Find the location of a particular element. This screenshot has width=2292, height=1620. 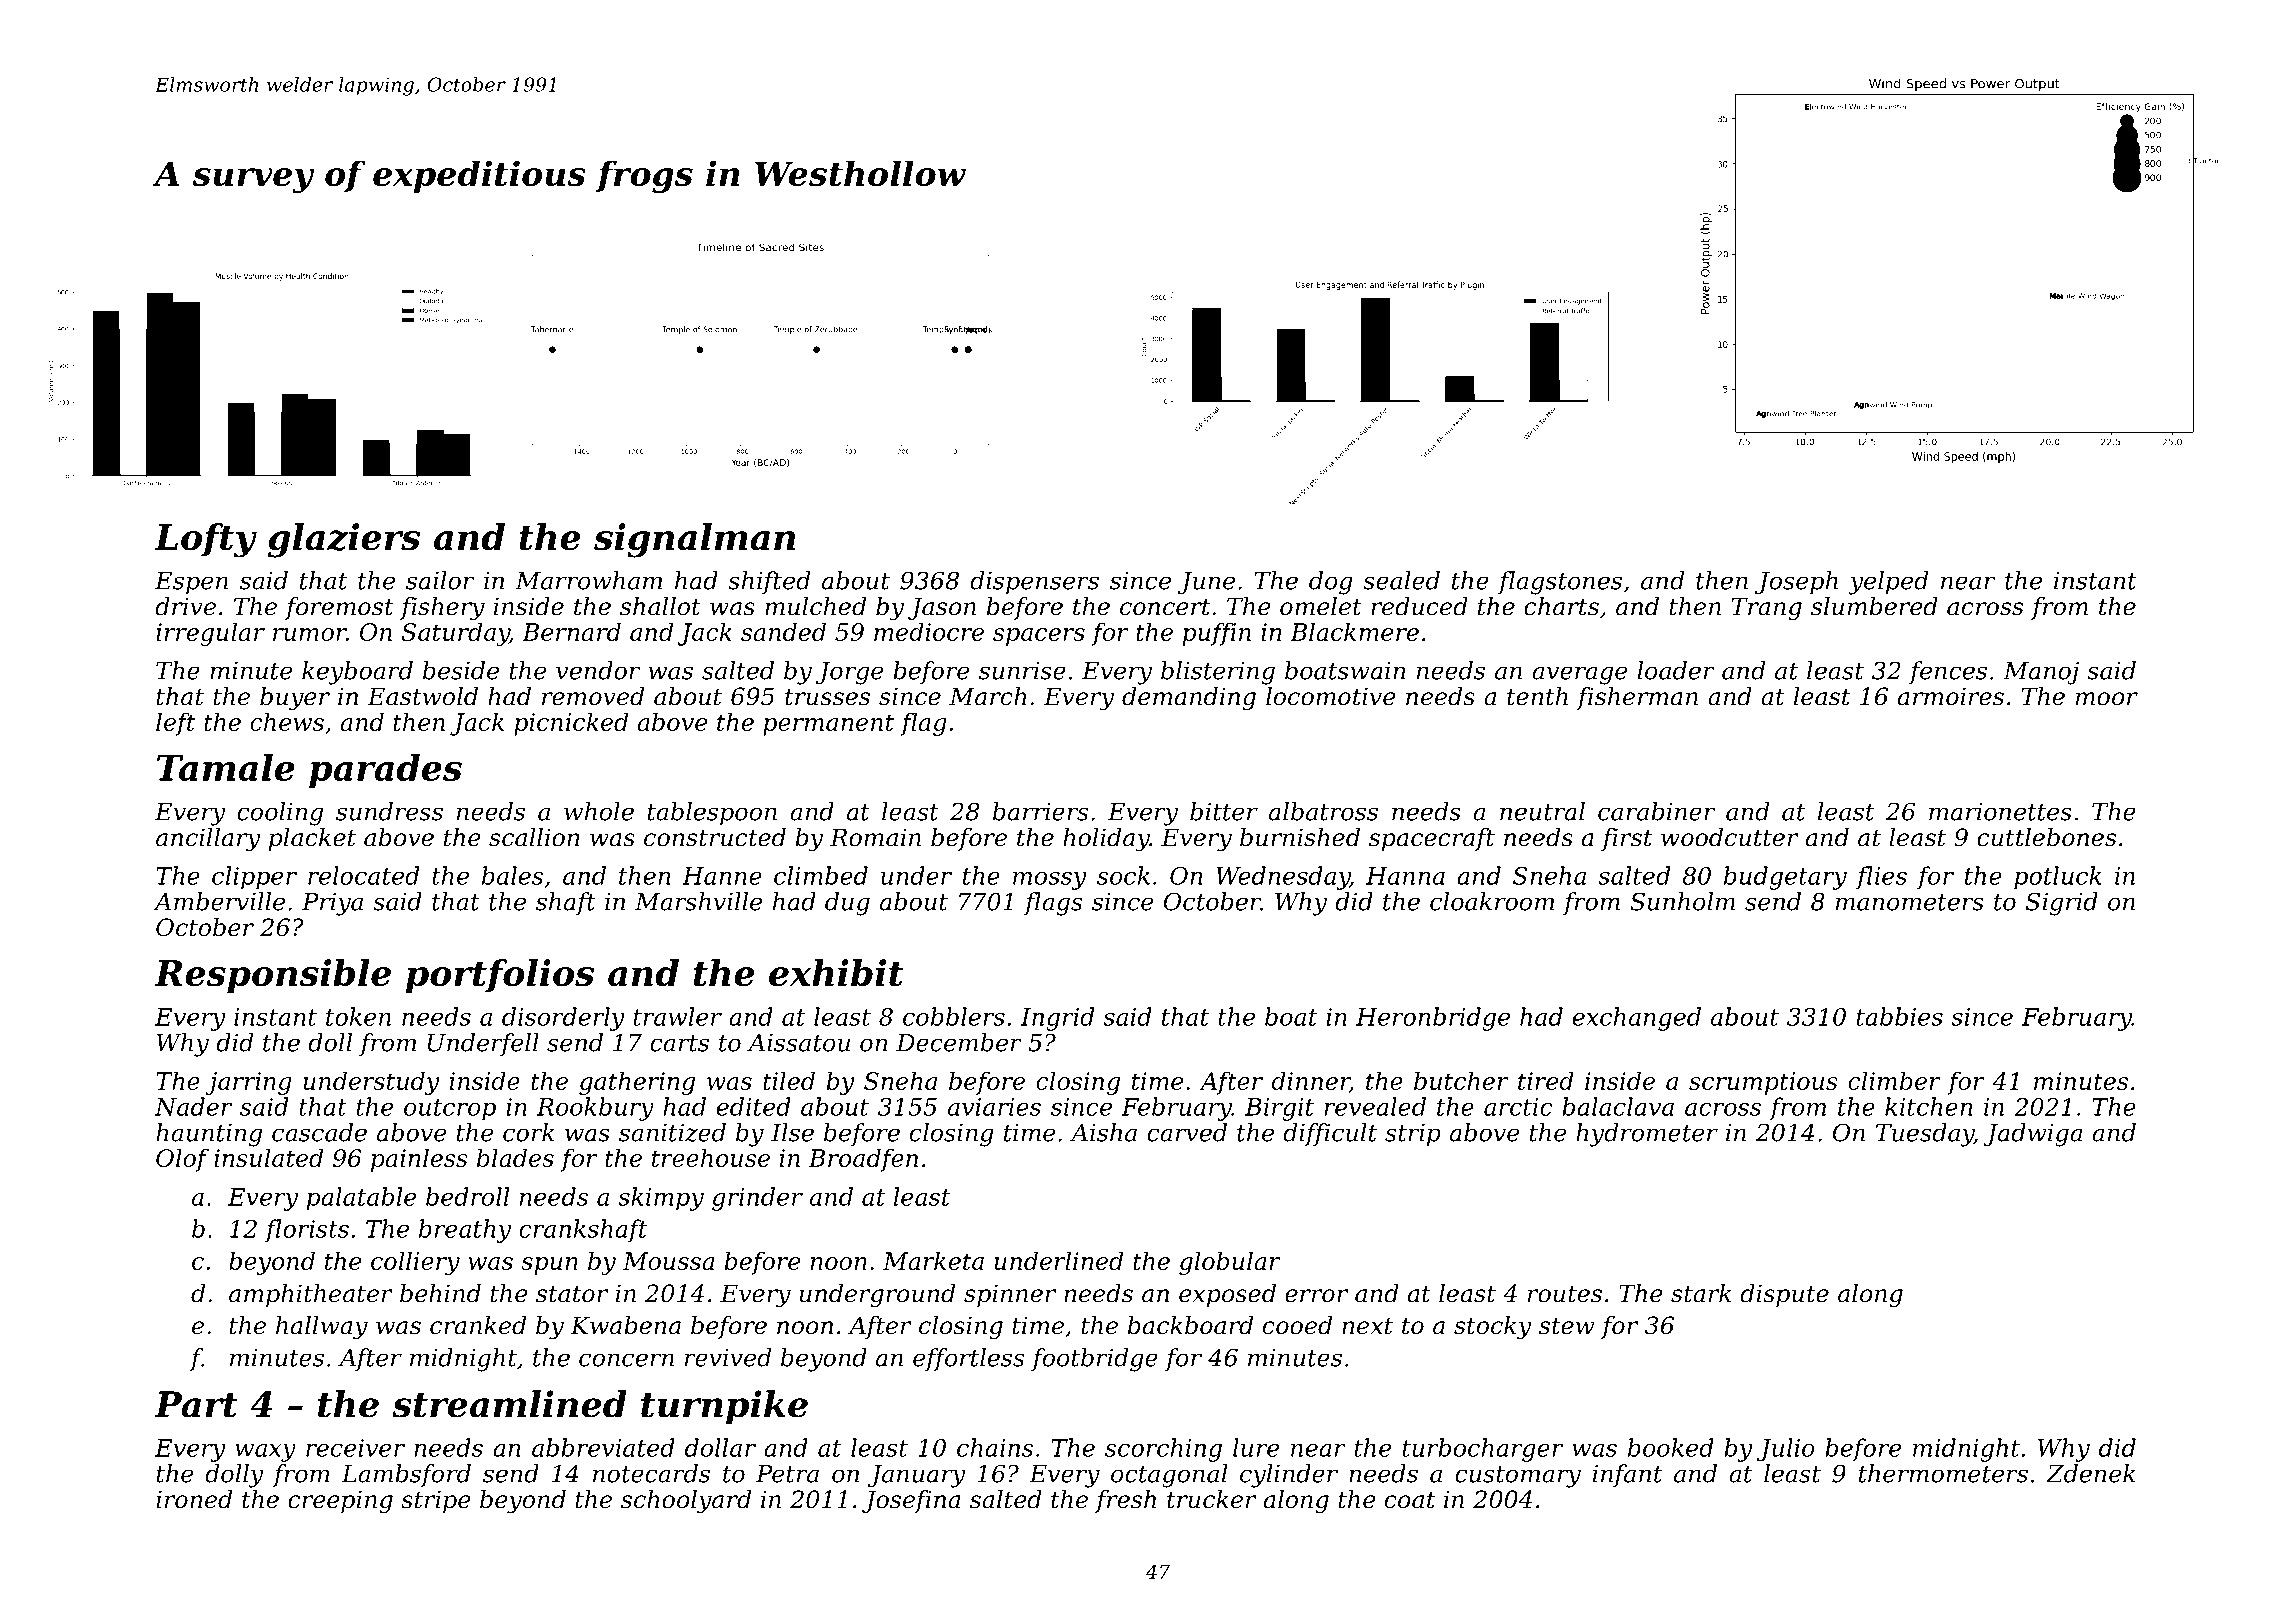

coat is located at coordinates (1410, 1500).
